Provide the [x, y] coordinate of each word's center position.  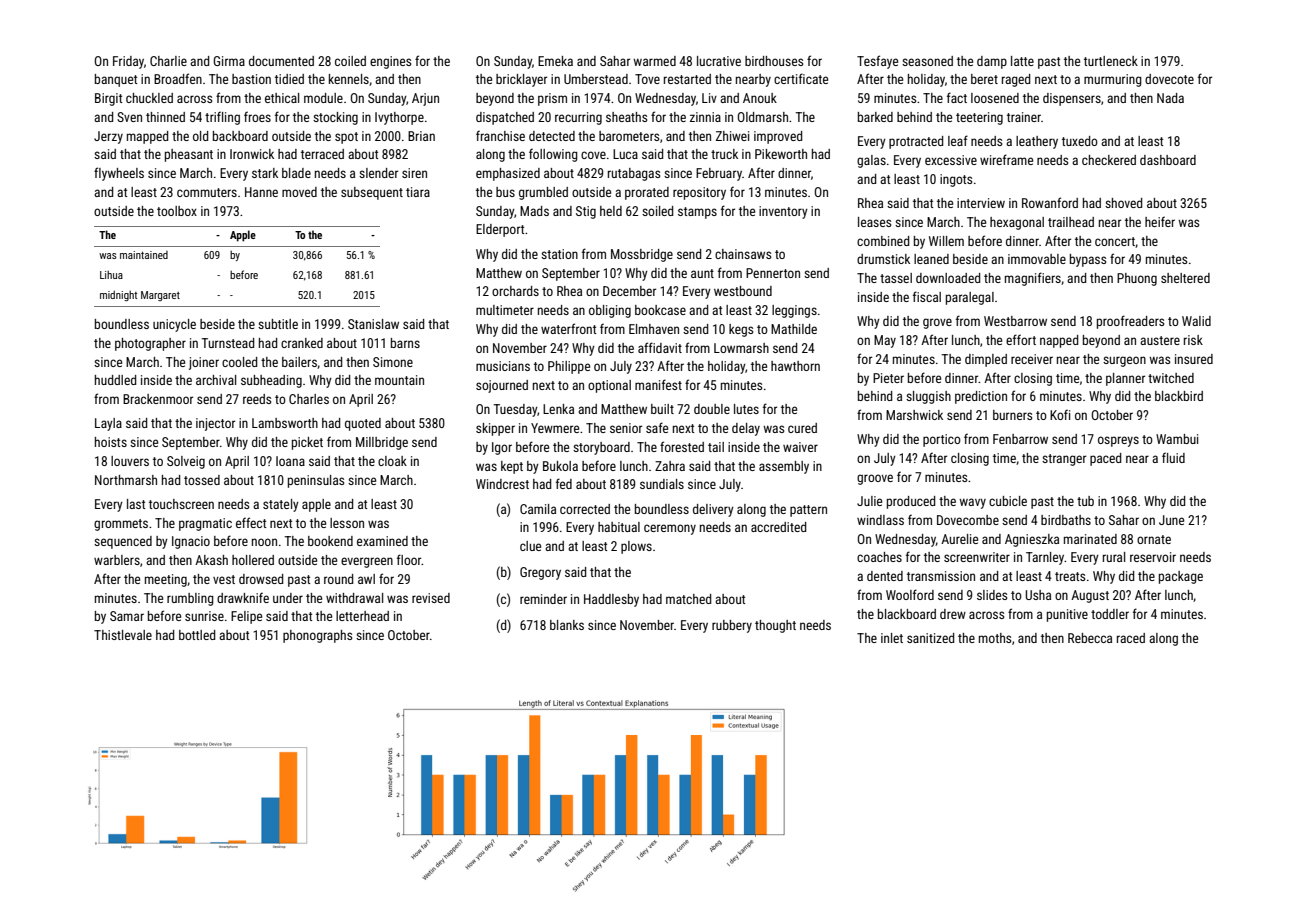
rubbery [732, 626]
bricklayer [521, 80]
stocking [335, 118]
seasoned [927, 61]
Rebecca [1090, 638]
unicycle [174, 325]
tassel [896, 278]
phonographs [317, 636]
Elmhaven [654, 329]
